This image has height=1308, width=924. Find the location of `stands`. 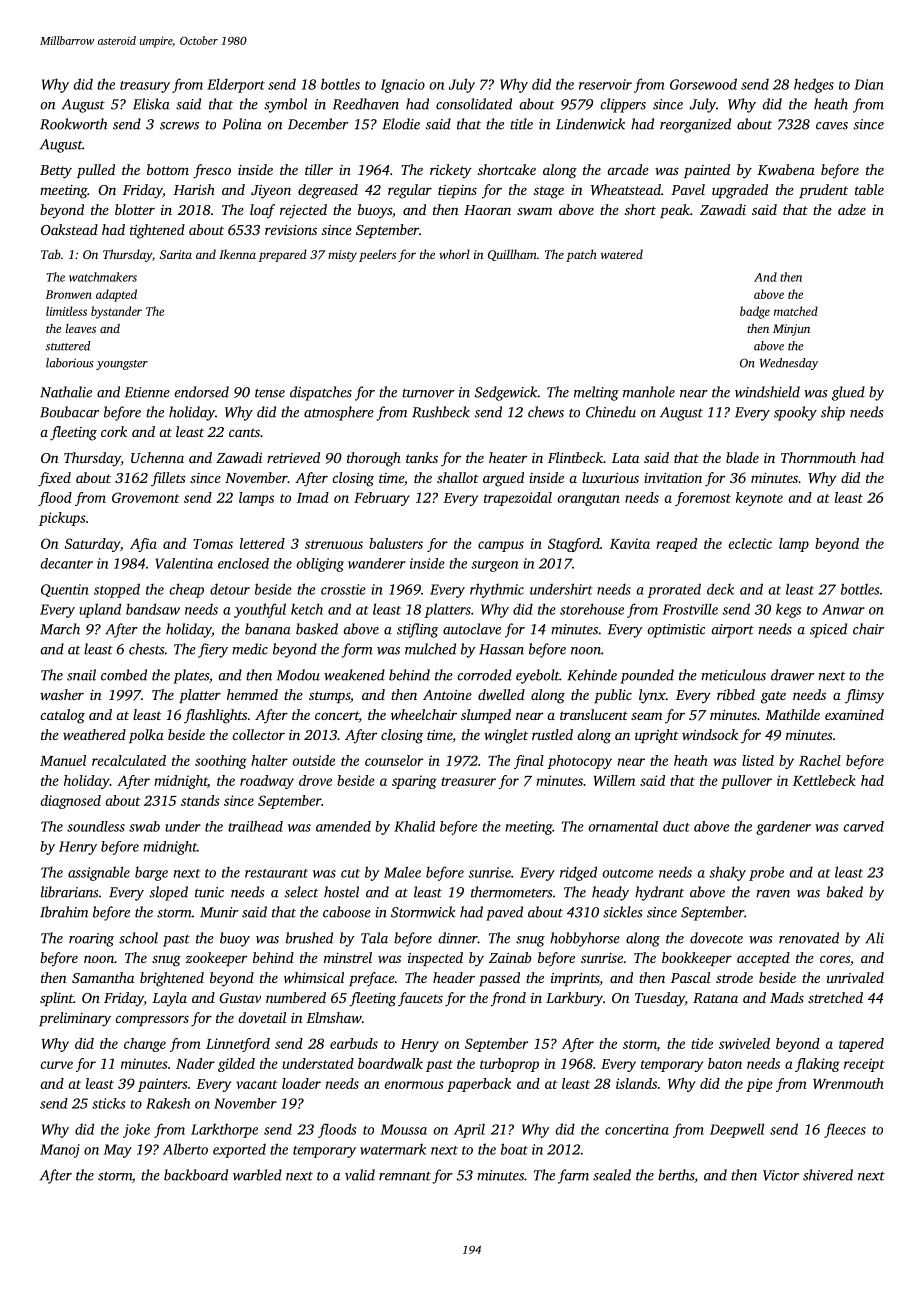

stands is located at coordinates (200, 800).
